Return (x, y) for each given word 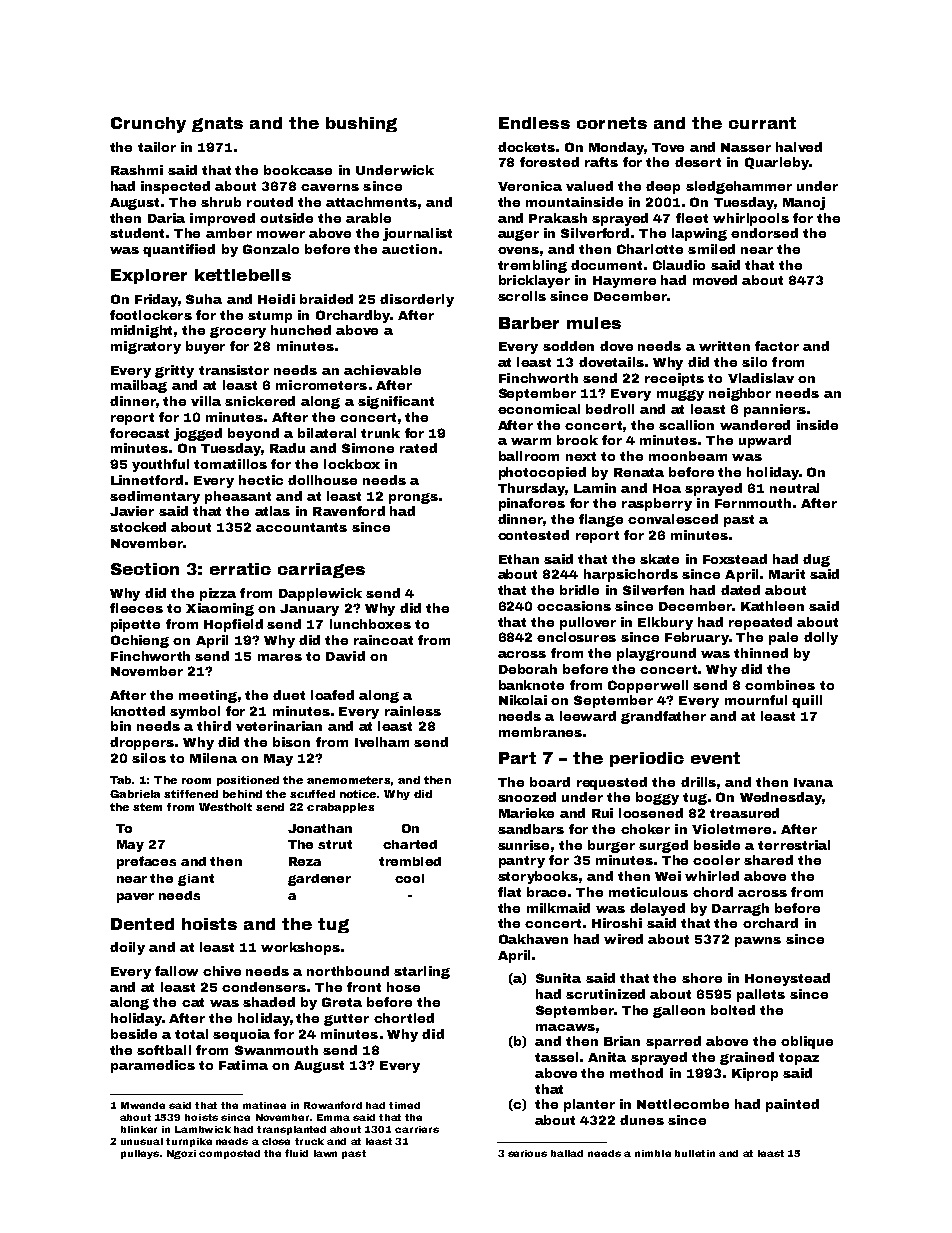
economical (539, 409)
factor (777, 346)
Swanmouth (276, 1050)
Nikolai (523, 700)
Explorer (149, 276)
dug (816, 560)
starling (422, 972)
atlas (272, 511)
